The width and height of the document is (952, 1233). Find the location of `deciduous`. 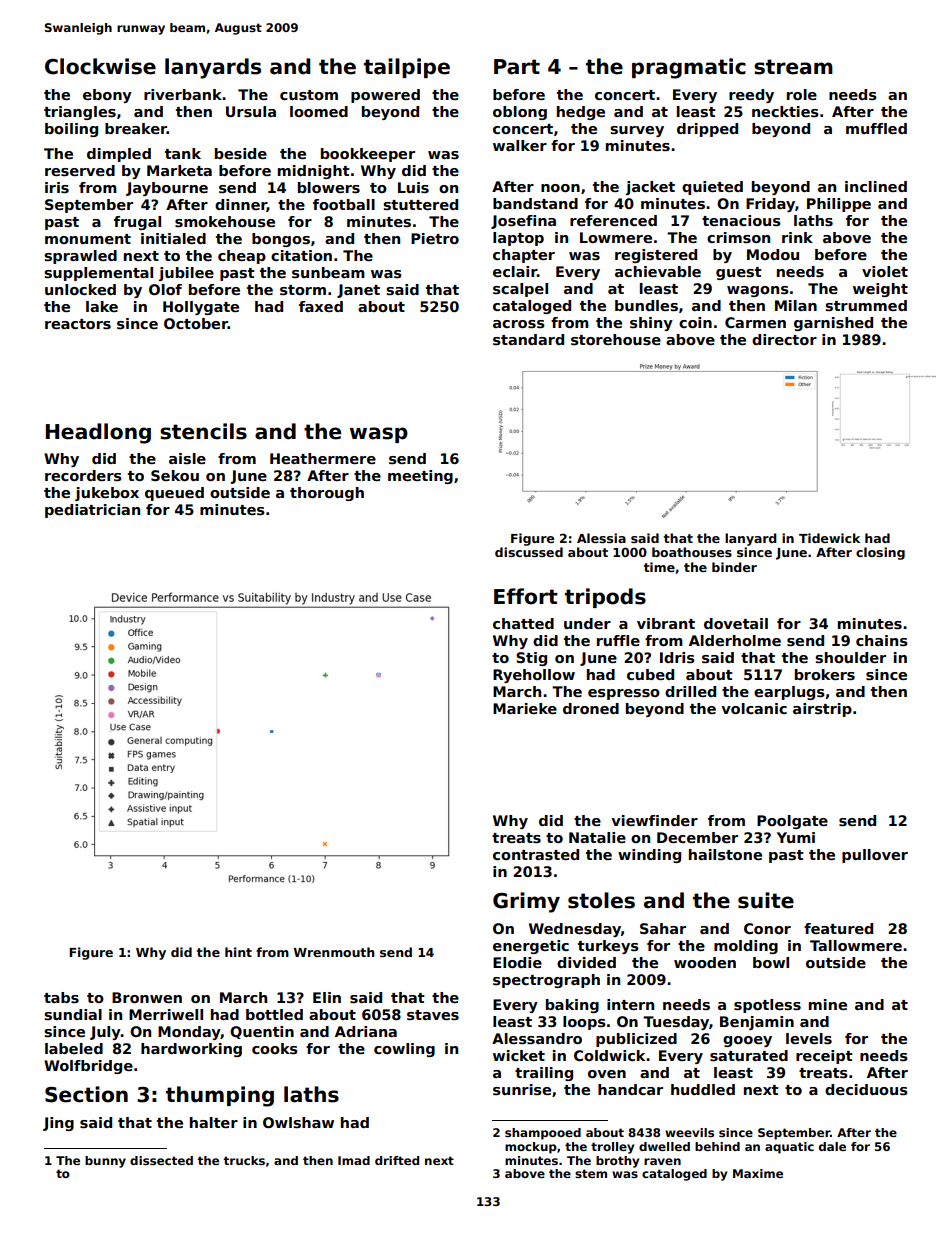

deciduous is located at coordinates (866, 1089).
